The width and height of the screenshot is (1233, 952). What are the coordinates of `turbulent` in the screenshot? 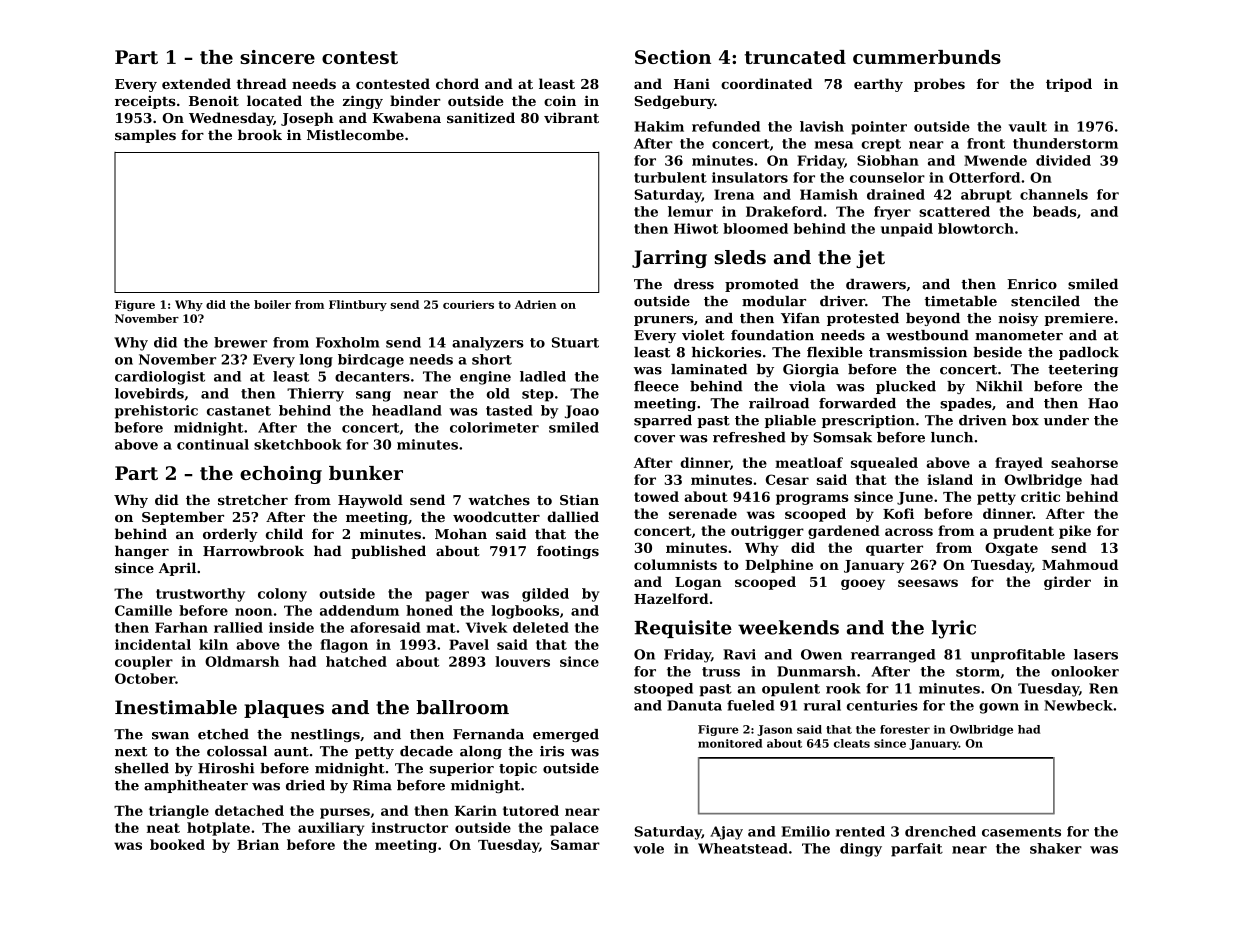 It's located at (670, 177).
